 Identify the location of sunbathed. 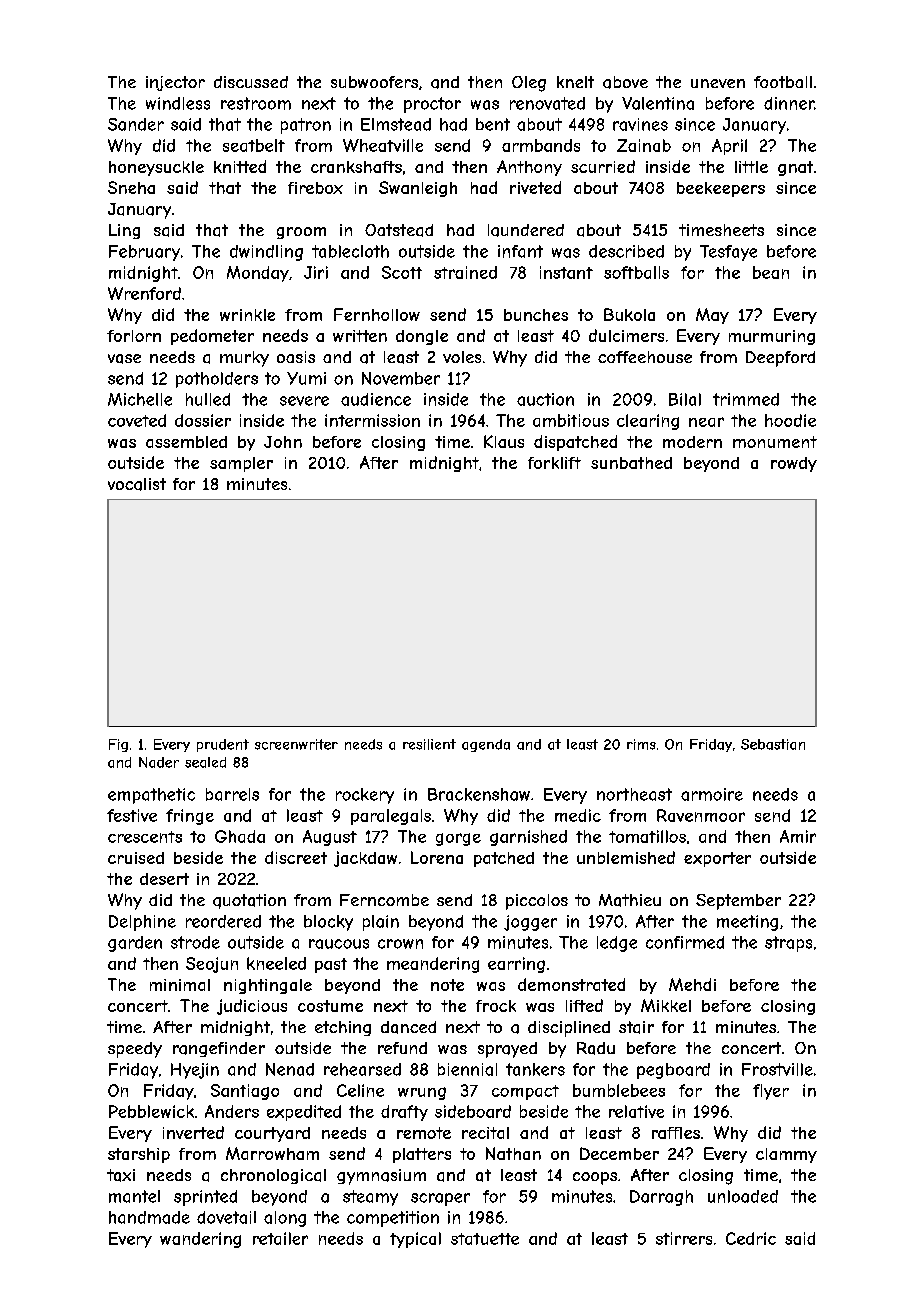
(631, 463).
